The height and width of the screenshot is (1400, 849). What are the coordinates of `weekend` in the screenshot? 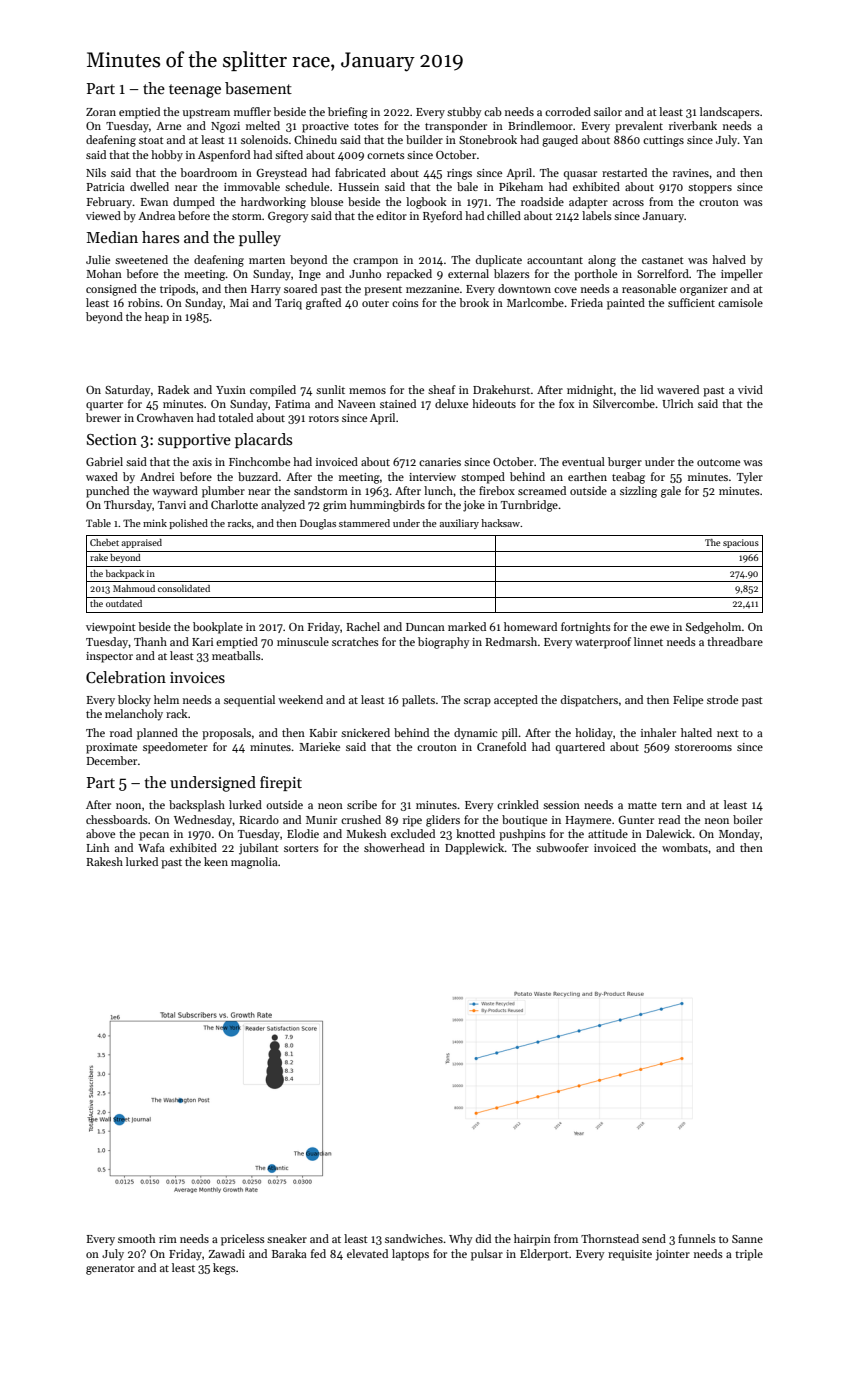 It's located at (300, 699).
